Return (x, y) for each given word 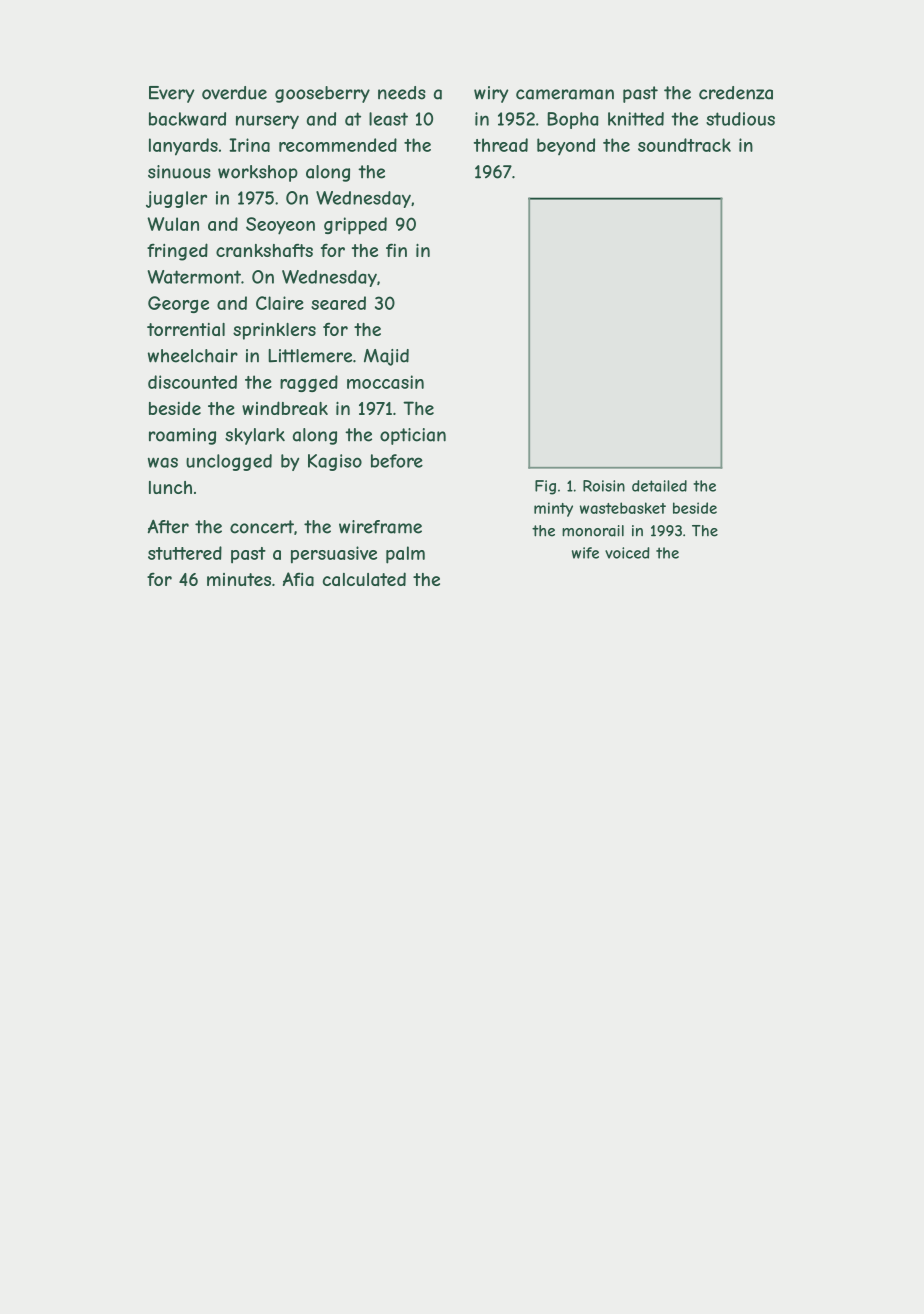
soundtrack (684, 145)
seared (338, 303)
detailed (659, 486)
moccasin (385, 382)
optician (413, 436)
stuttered (185, 553)
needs (402, 93)
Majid (386, 357)
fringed (177, 252)
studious (740, 119)
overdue (234, 93)
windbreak (285, 408)
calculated (364, 579)
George (178, 304)
